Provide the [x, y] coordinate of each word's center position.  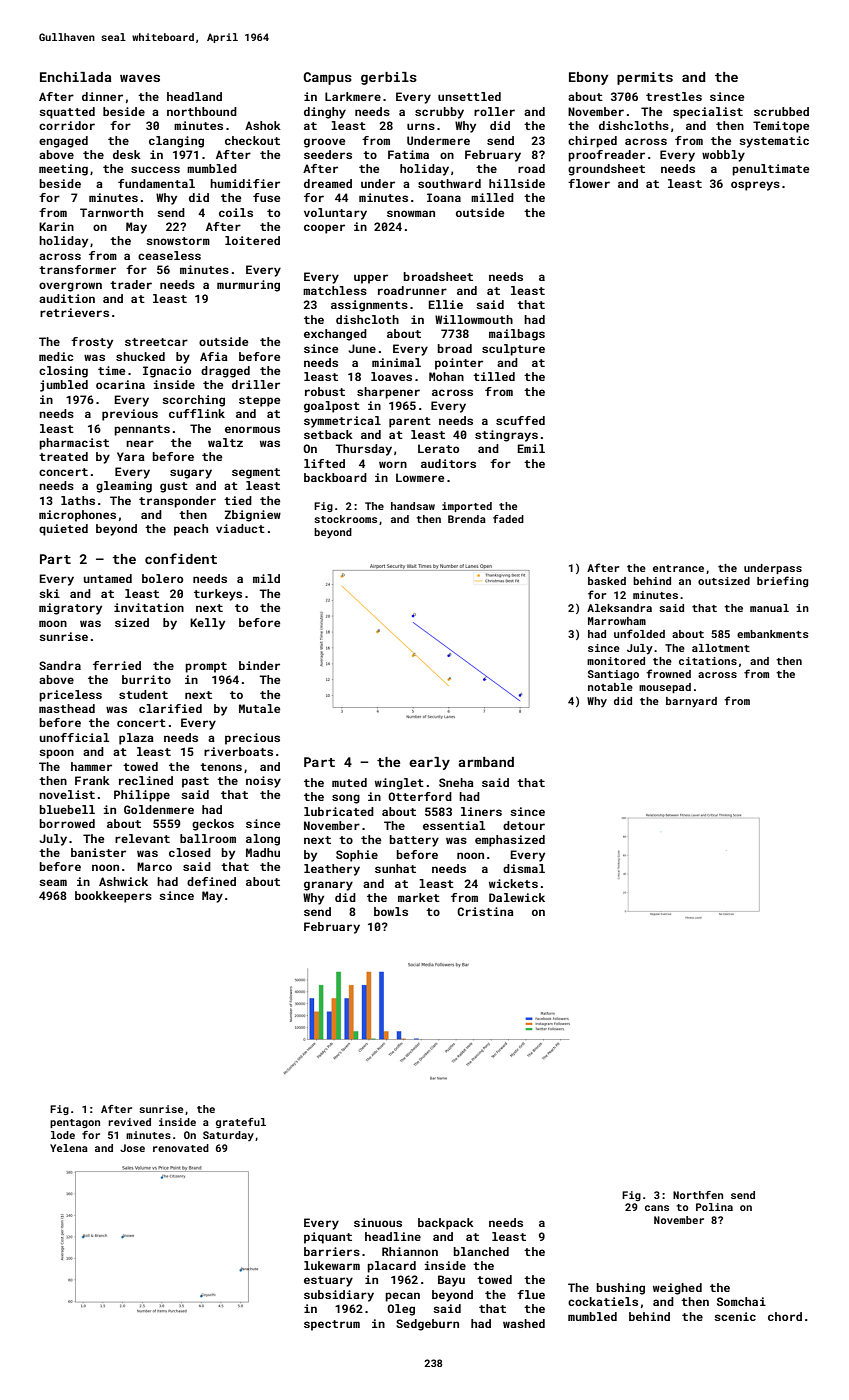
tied [238, 500]
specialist [708, 113]
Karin [56, 226]
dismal [524, 868]
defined [211, 881]
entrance [678, 568]
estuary [328, 1281]
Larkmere [353, 96]
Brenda [467, 519]
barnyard [691, 702]
